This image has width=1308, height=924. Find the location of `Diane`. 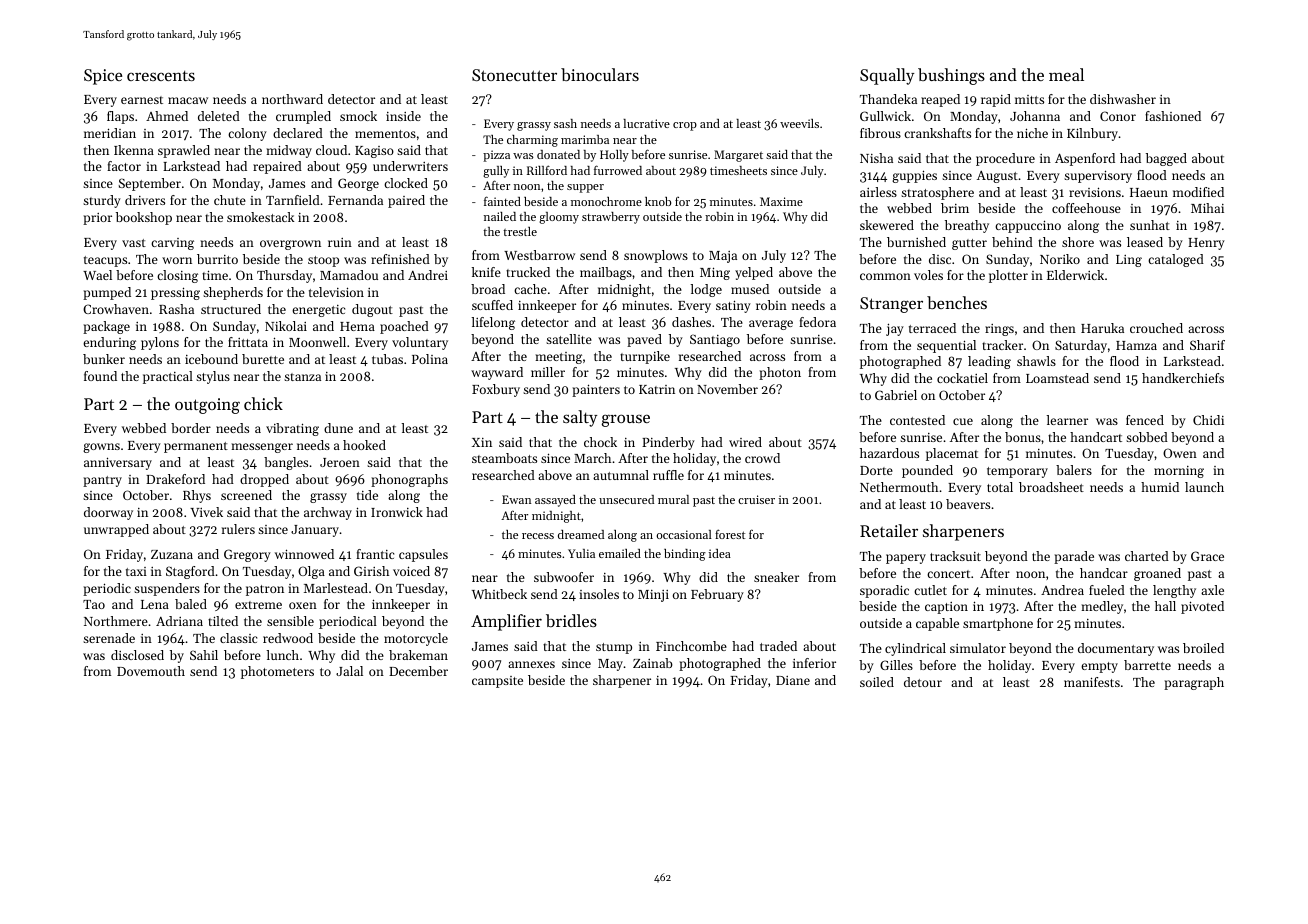

Diane is located at coordinates (793, 680).
